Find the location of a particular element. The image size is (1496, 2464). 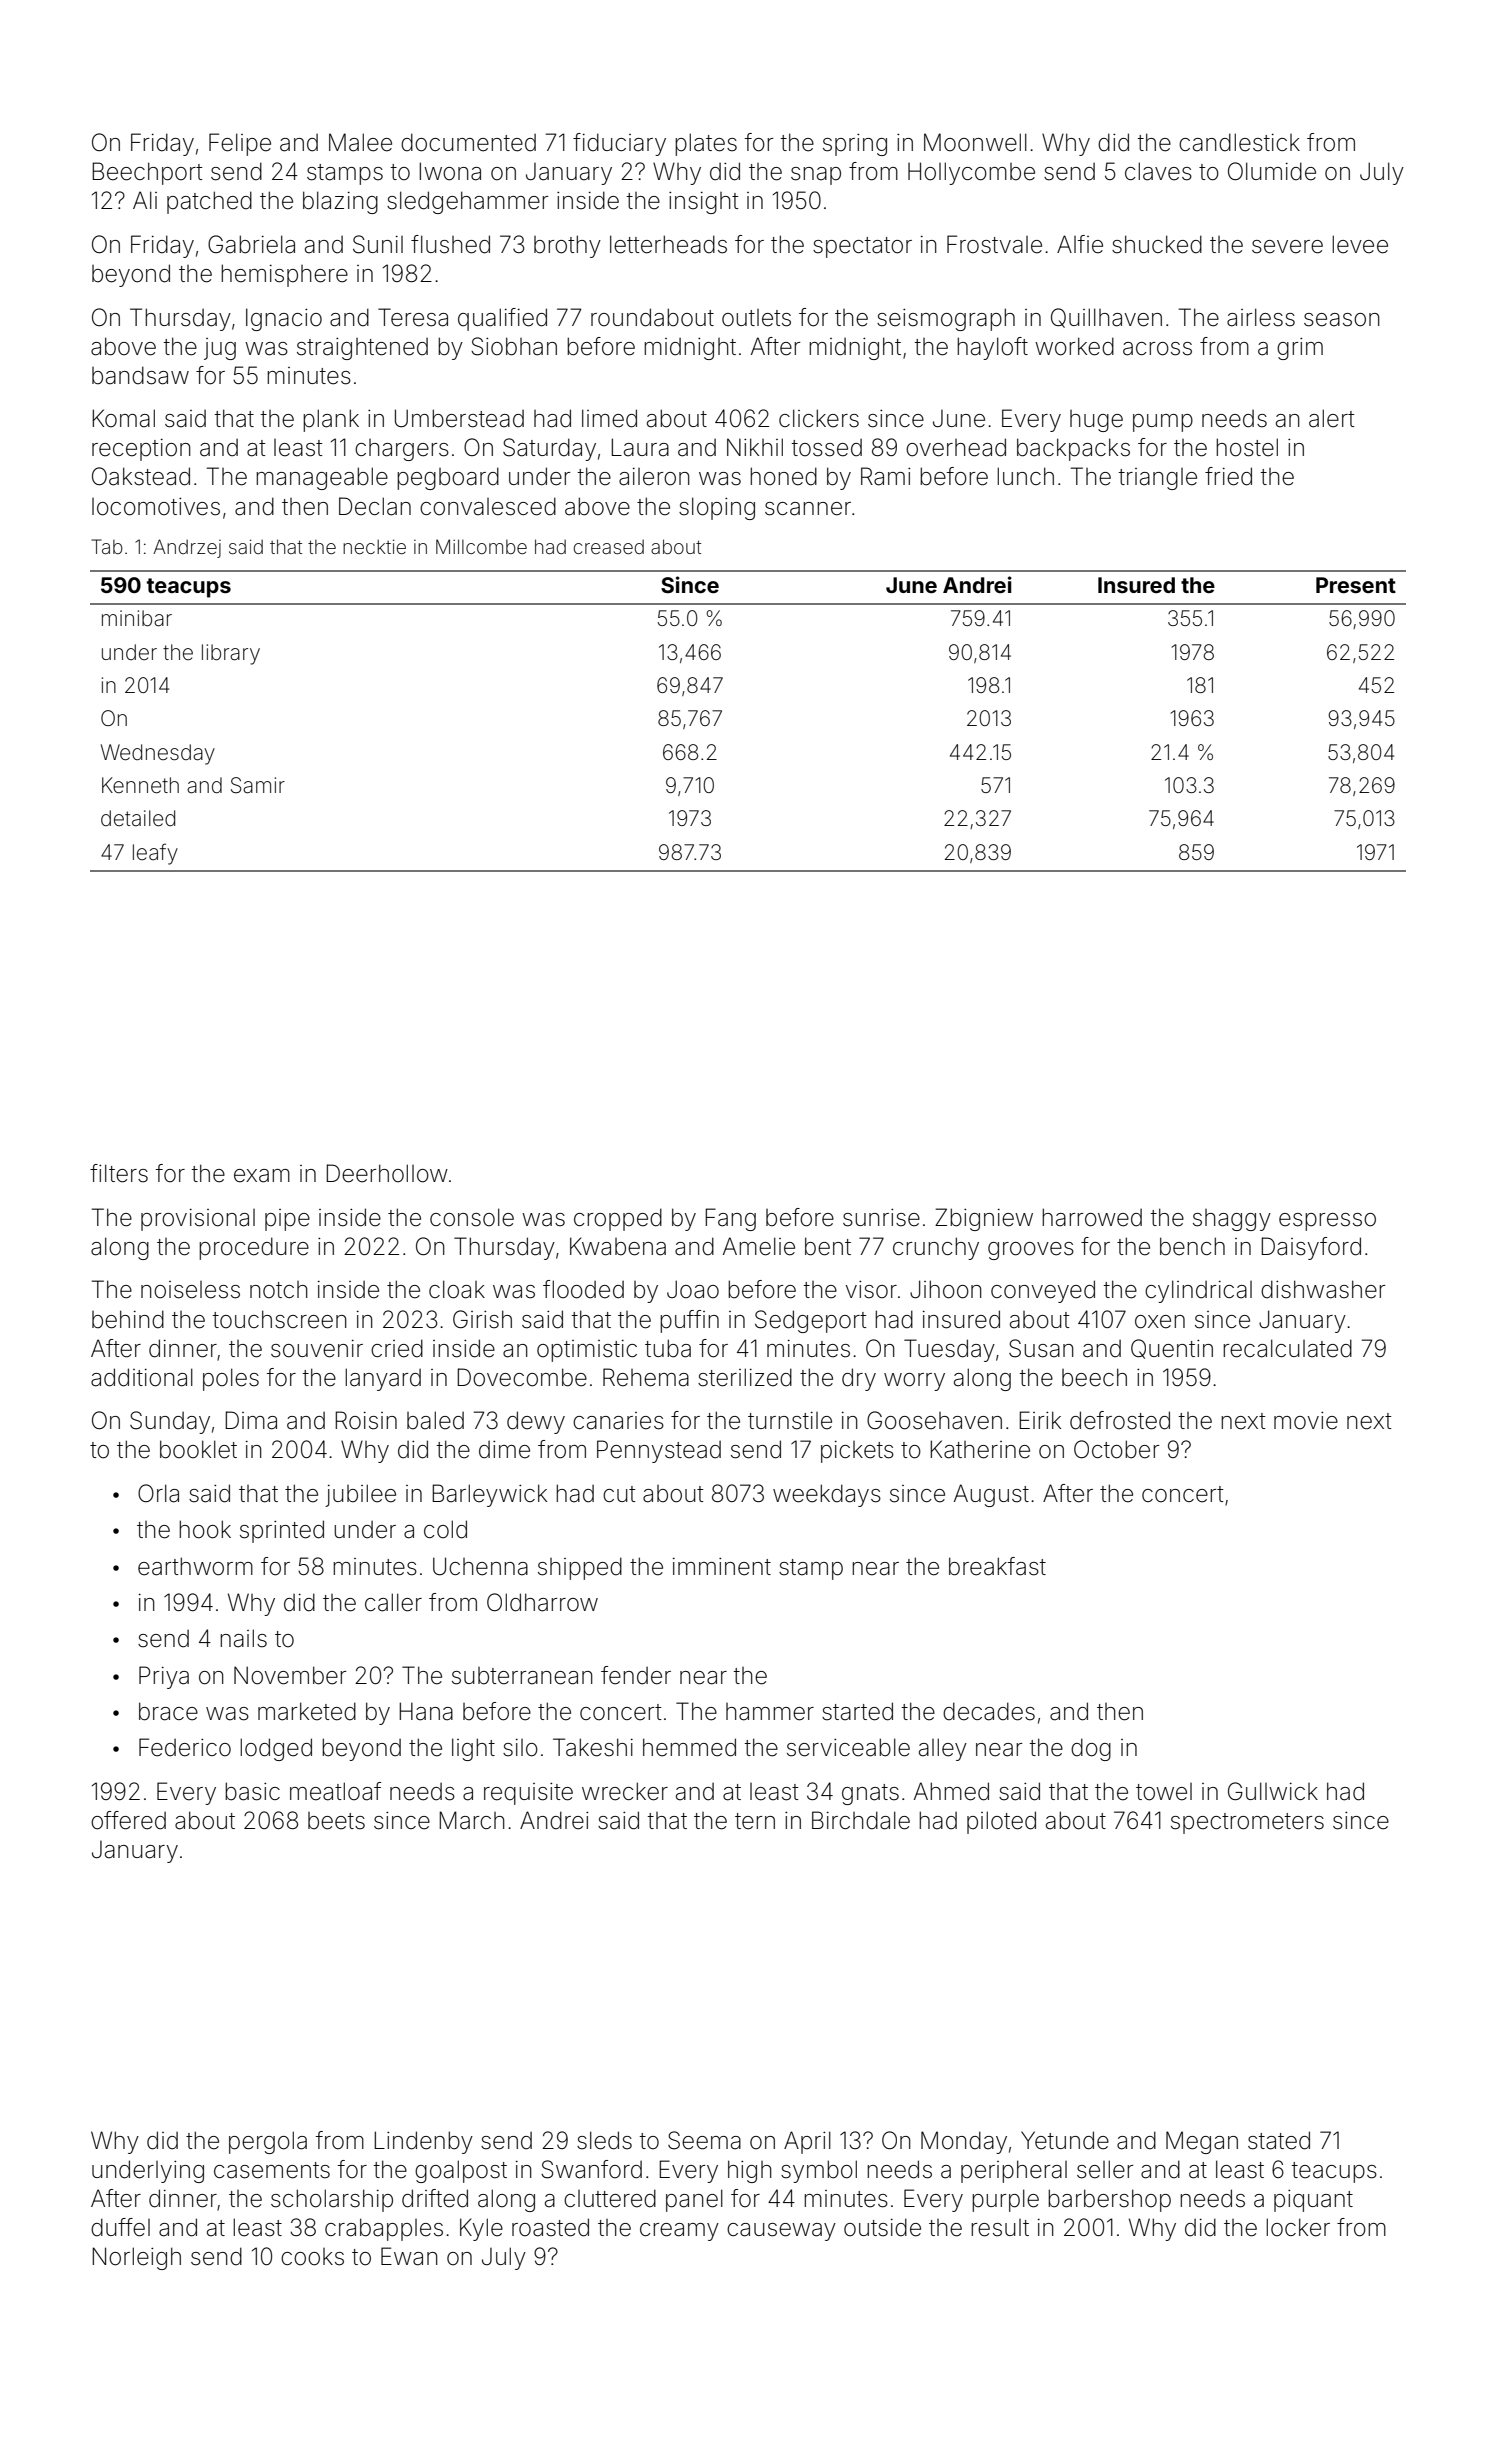

patched is located at coordinates (209, 202).
